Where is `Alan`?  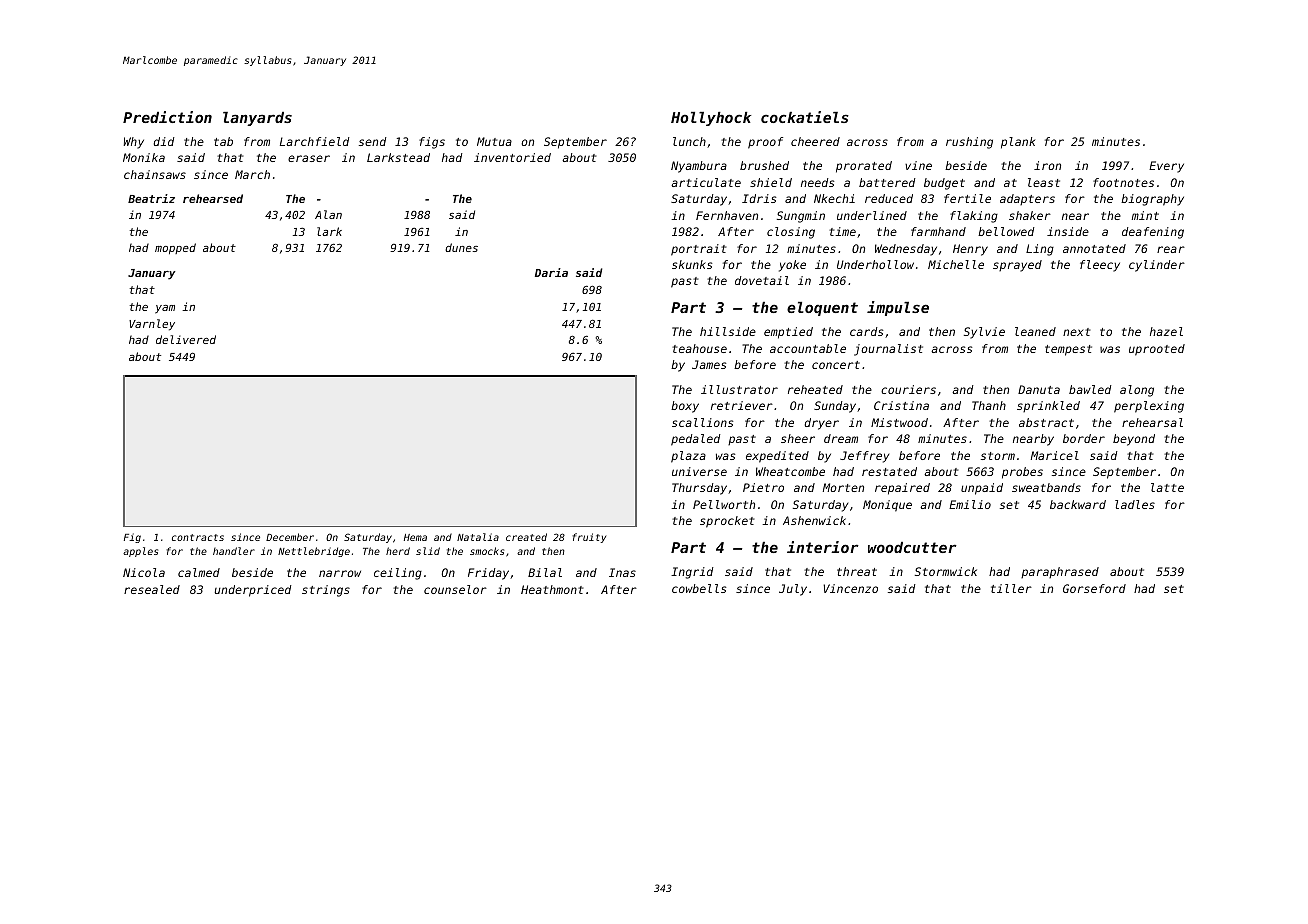
Alan is located at coordinates (328, 214).
